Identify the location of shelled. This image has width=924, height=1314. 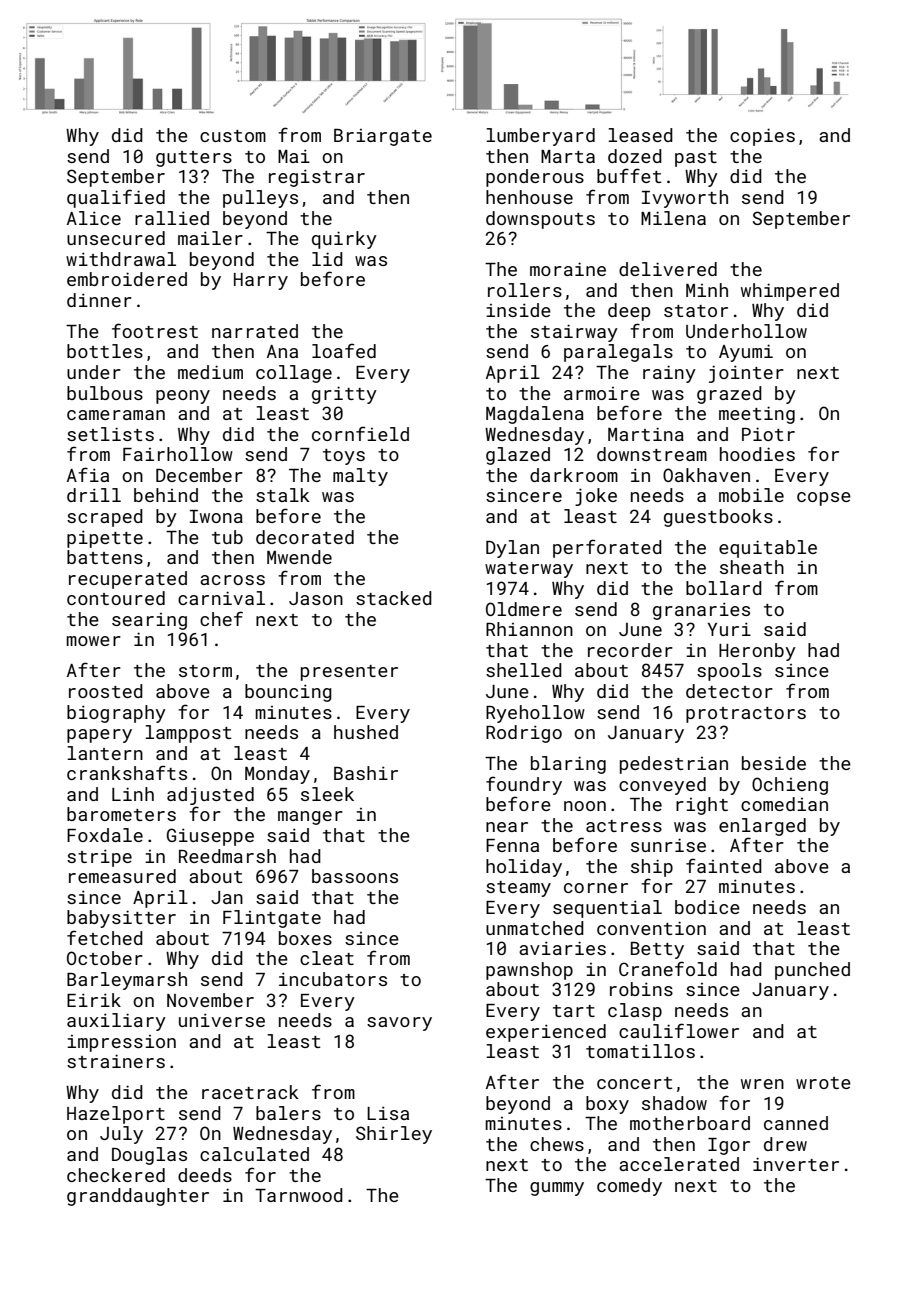
(524, 670).
